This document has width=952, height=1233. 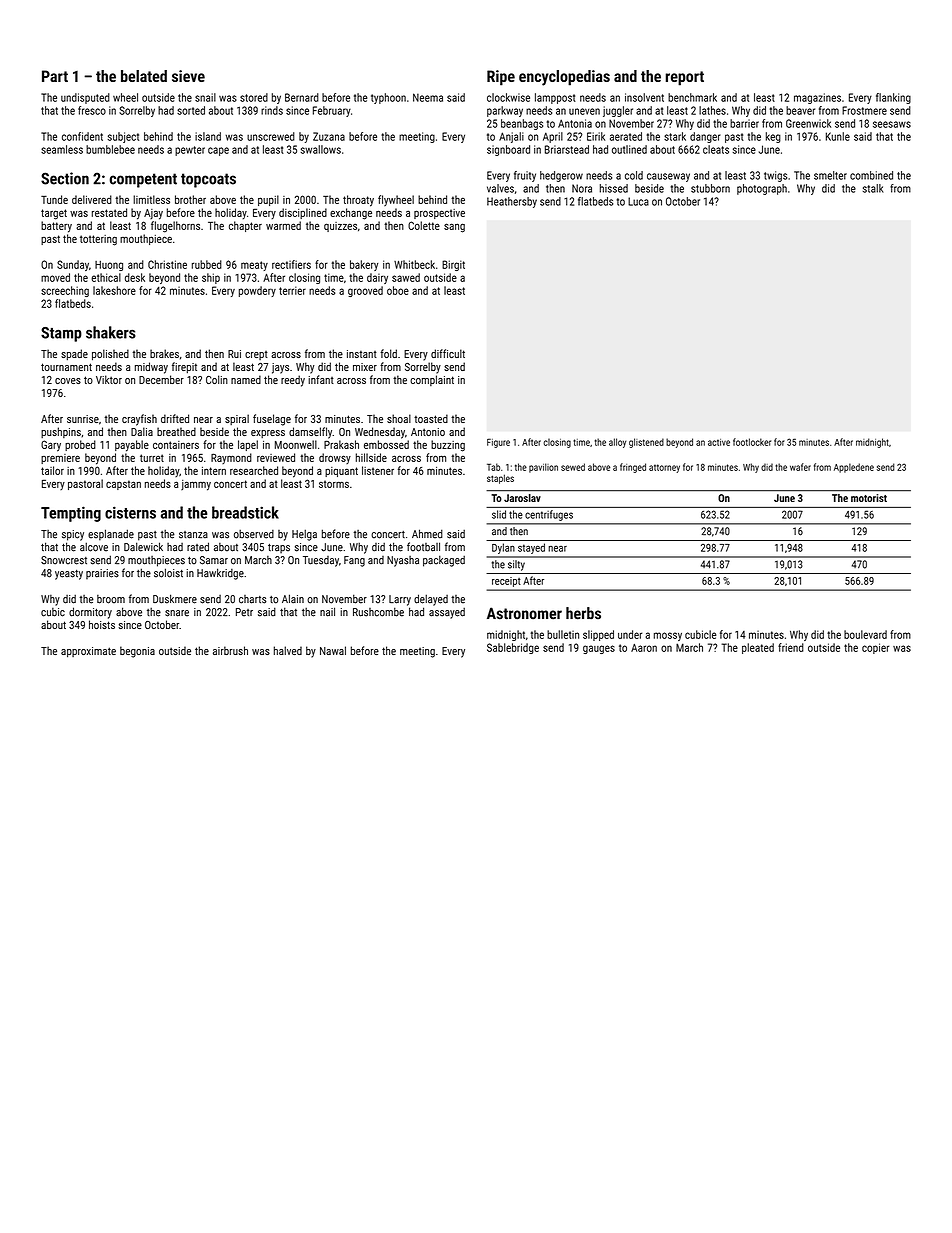 What do you see at coordinates (68, 381) in the document?
I see `coves` at bounding box center [68, 381].
